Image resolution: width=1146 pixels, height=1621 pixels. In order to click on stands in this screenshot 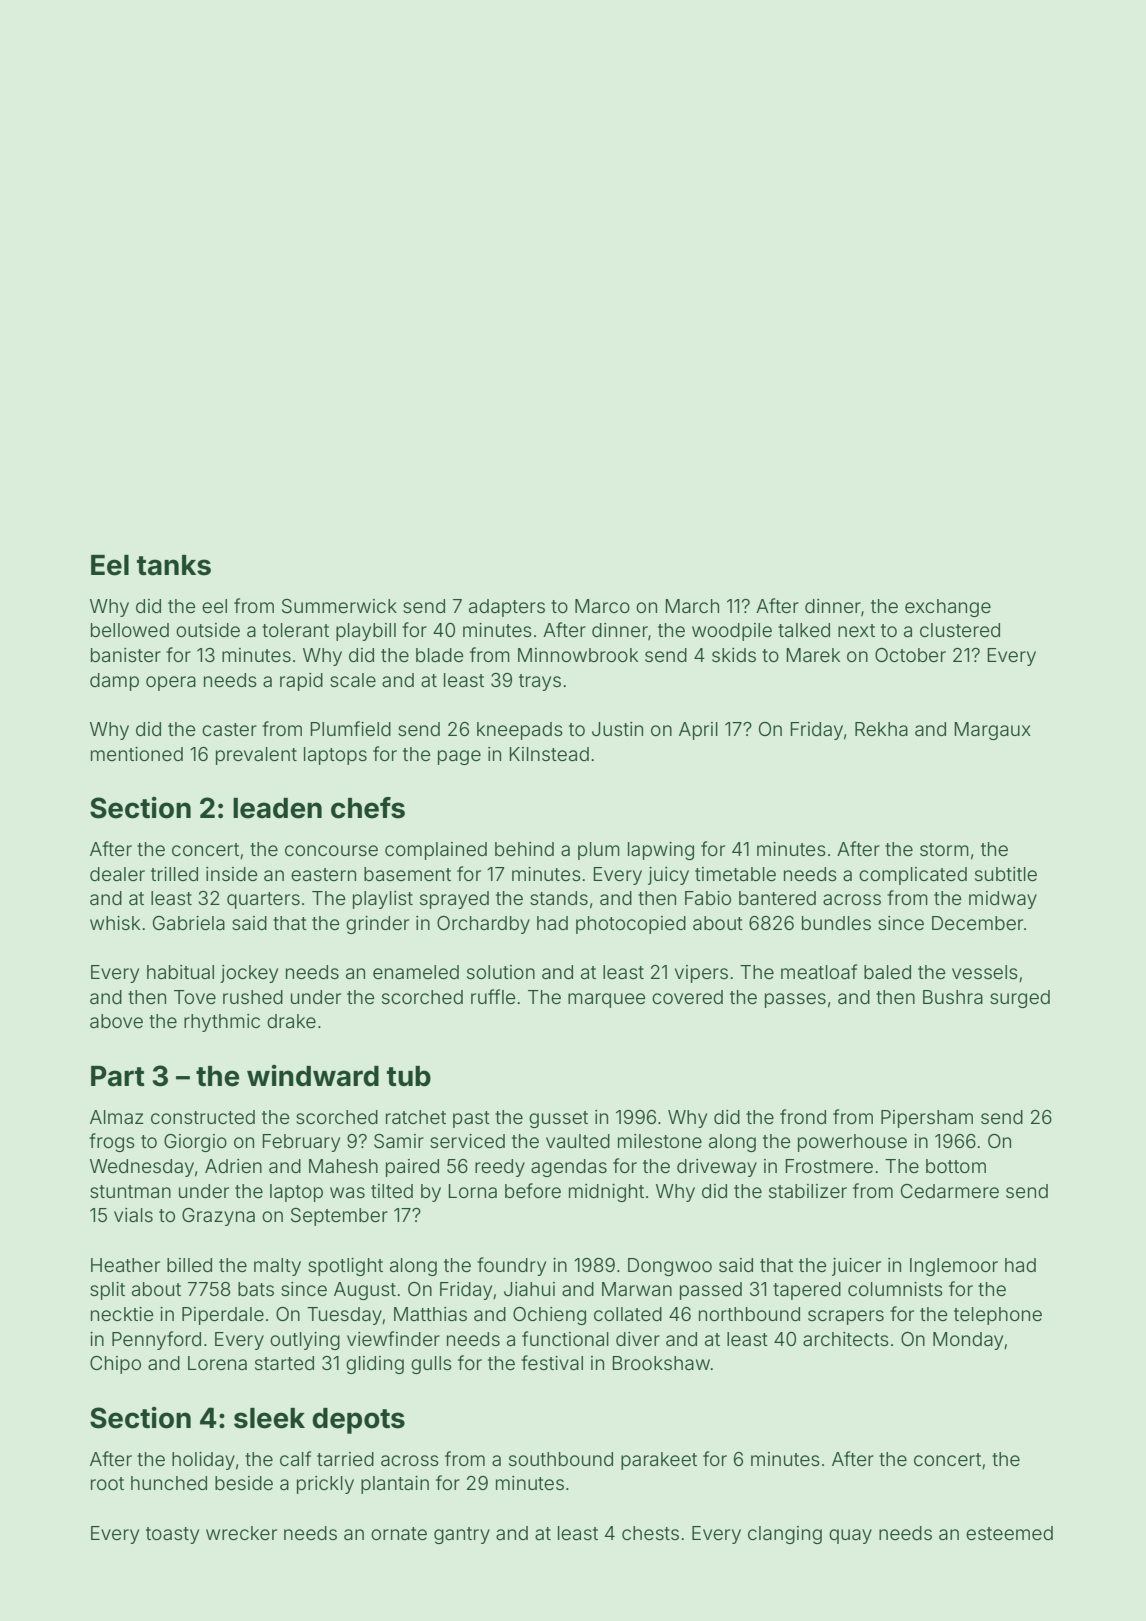, I will do `click(559, 898)`.
